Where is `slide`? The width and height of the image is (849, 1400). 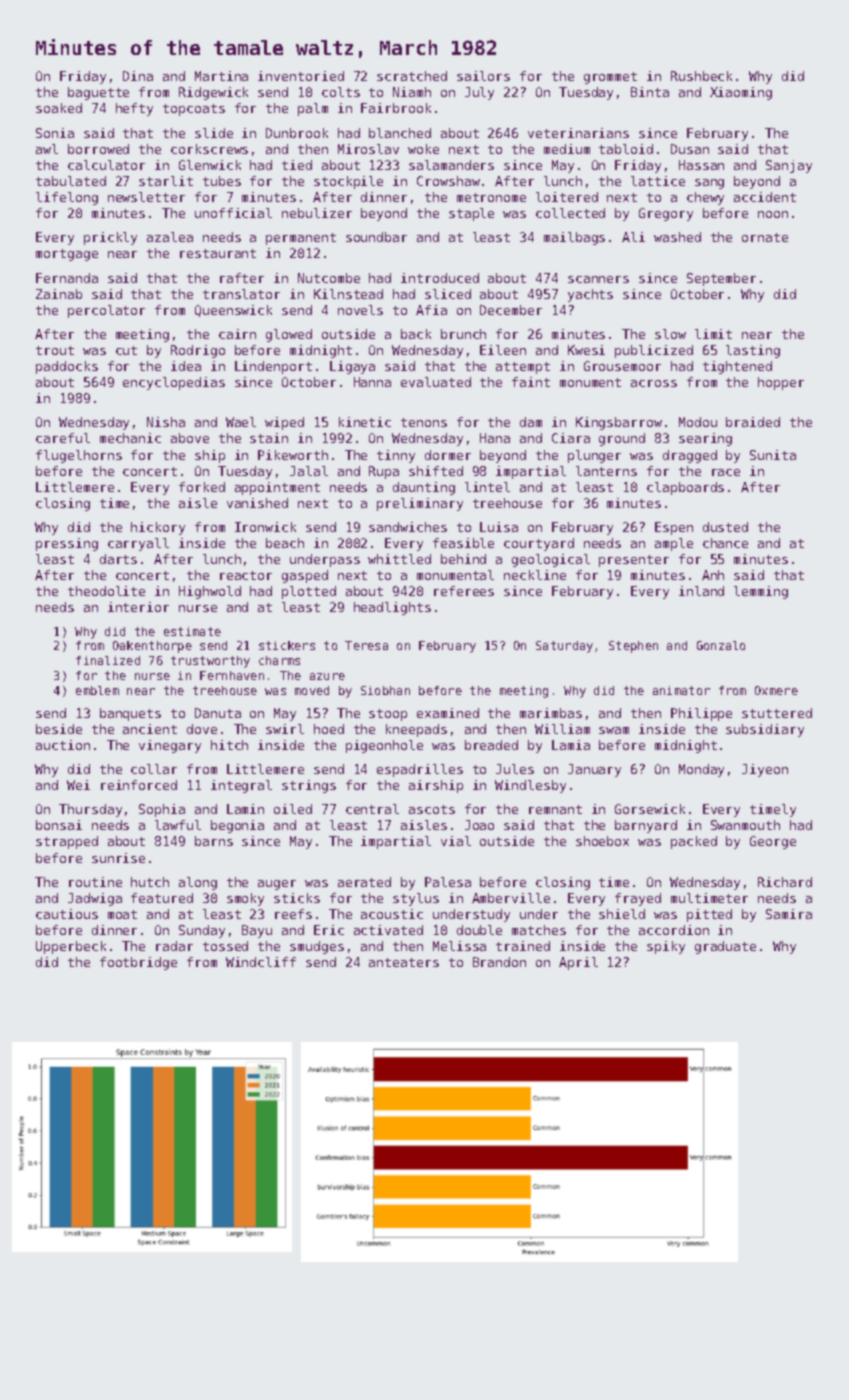 slide is located at coordinates (214, 133).
